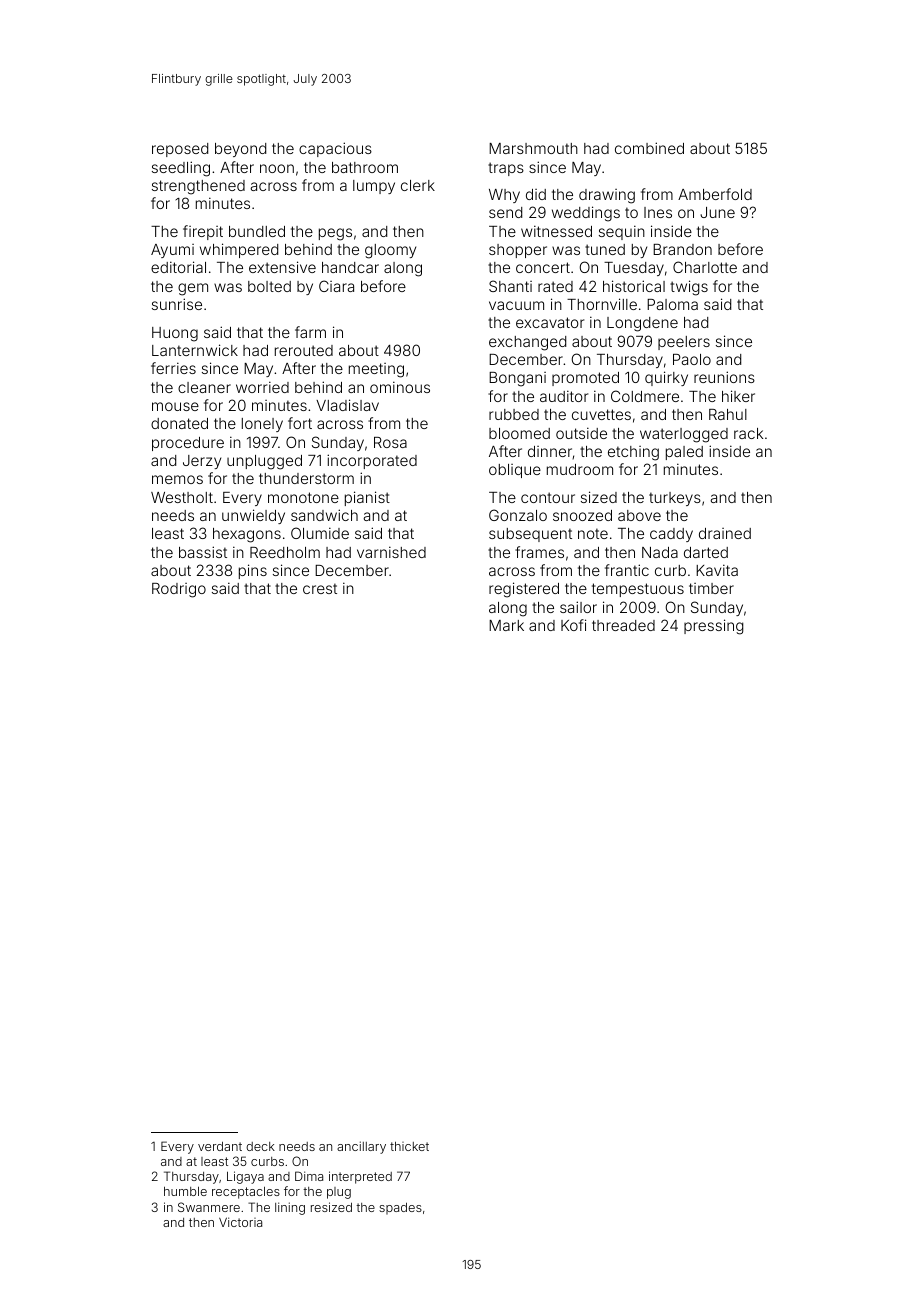  I want to click on Rodrigo, so click(179, 590).
